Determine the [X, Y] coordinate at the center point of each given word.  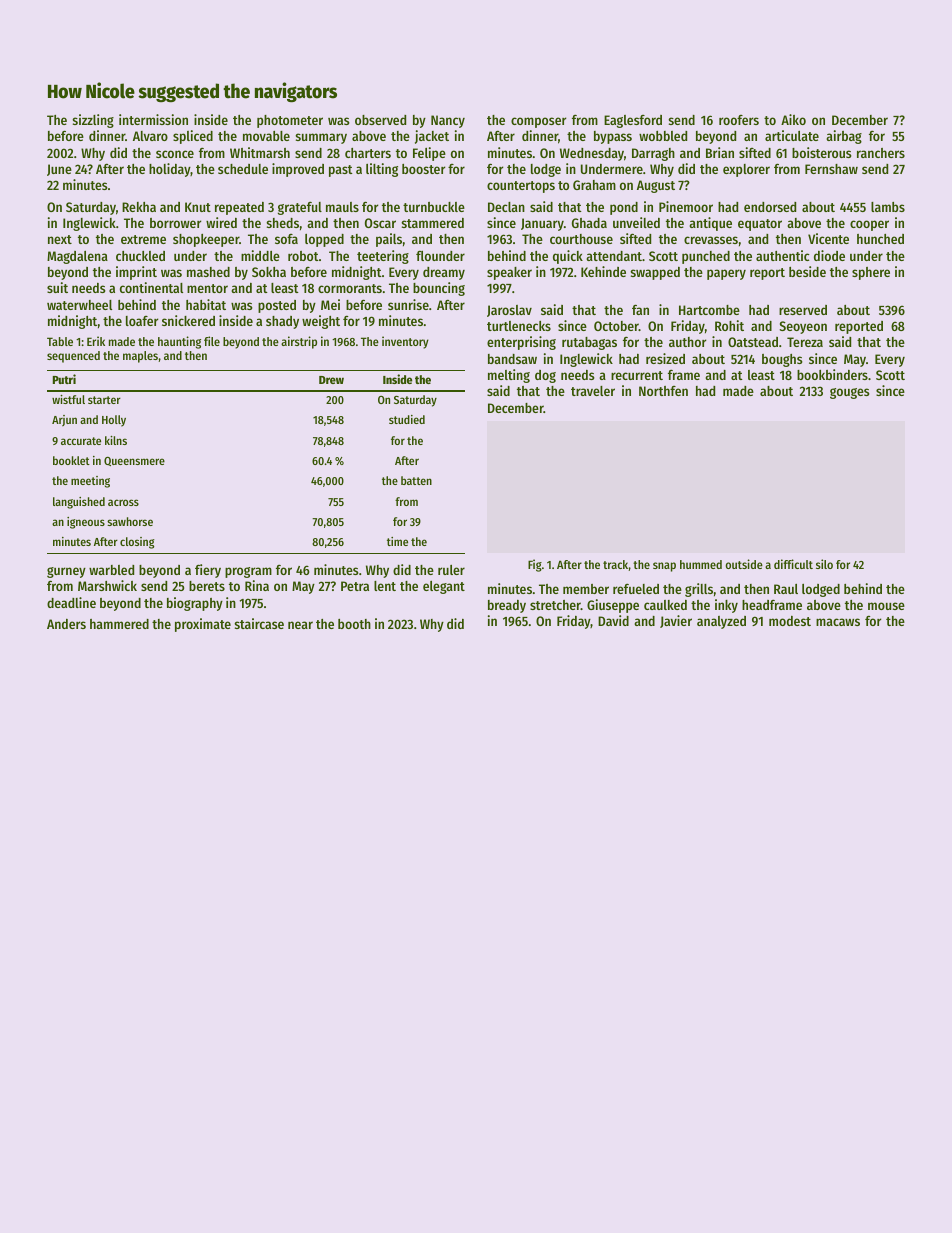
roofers [739, 120]
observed [380, 120]
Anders [66, 624]
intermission [153, 119]
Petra [355, 586]
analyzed [721, 622]
